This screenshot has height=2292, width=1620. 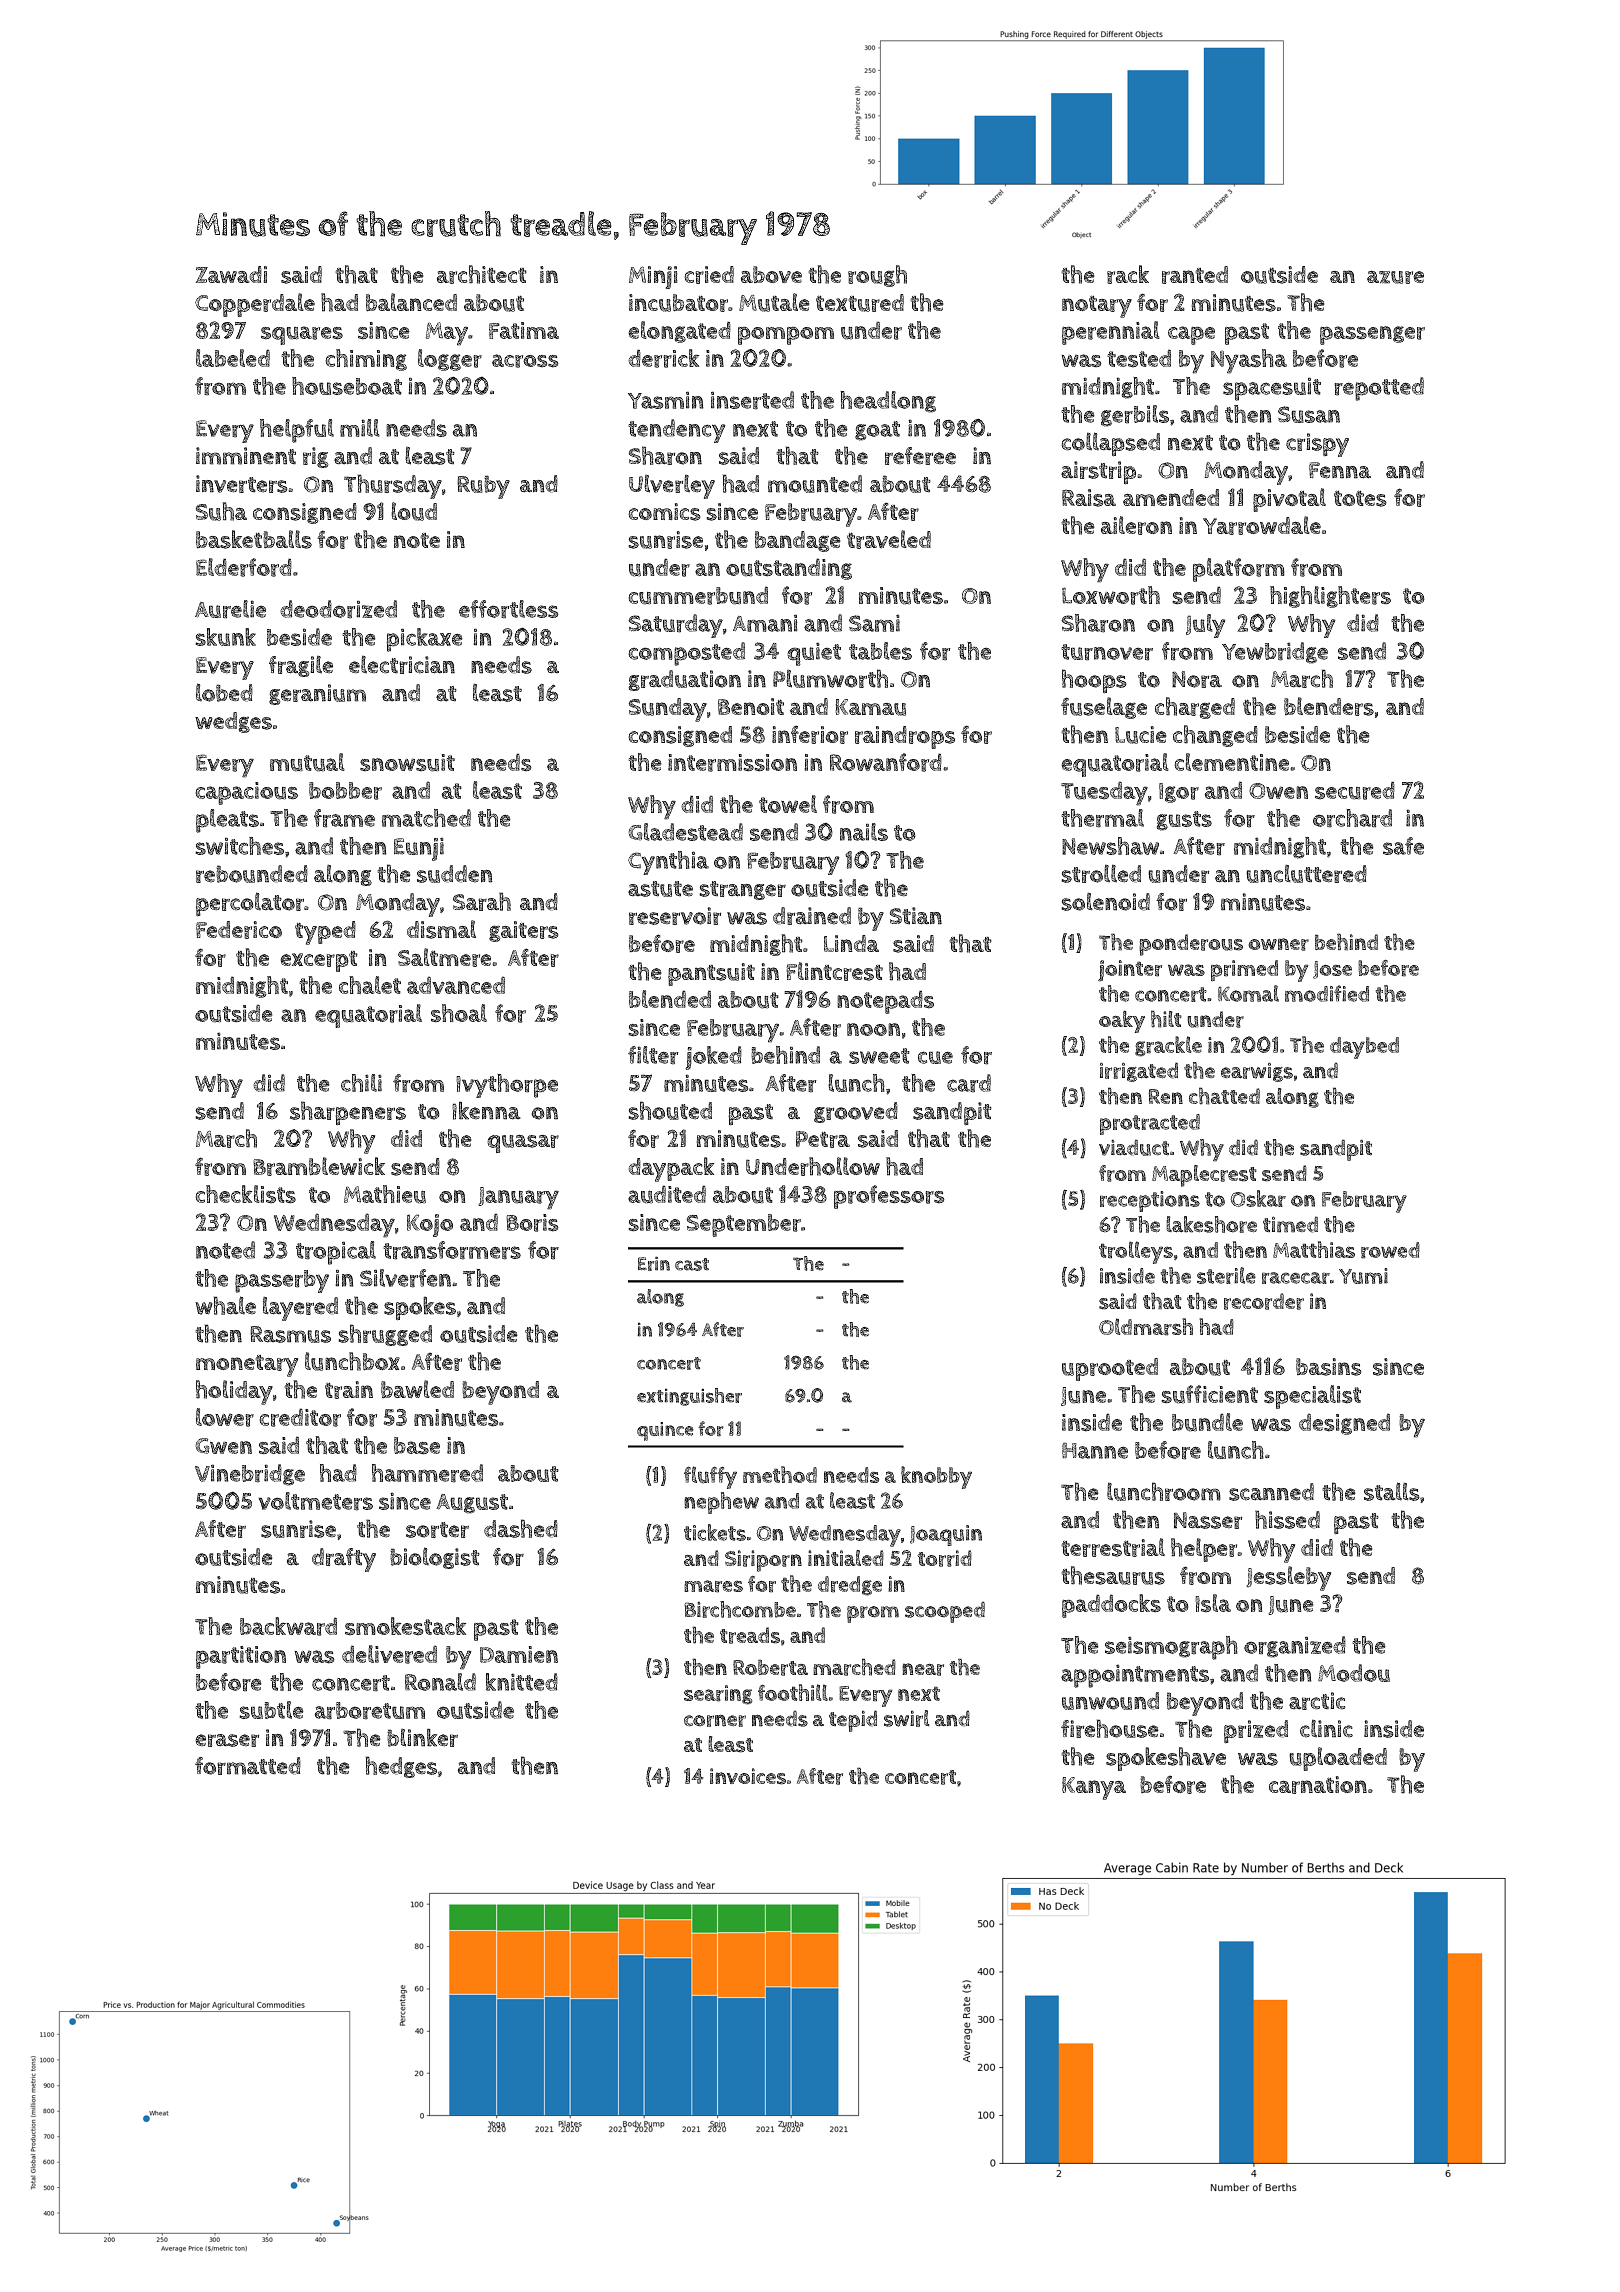 What do you see at coordinates (689, 1397) in the screenshot?
I see `extinguisher` at bounding box center [689, 1397].
